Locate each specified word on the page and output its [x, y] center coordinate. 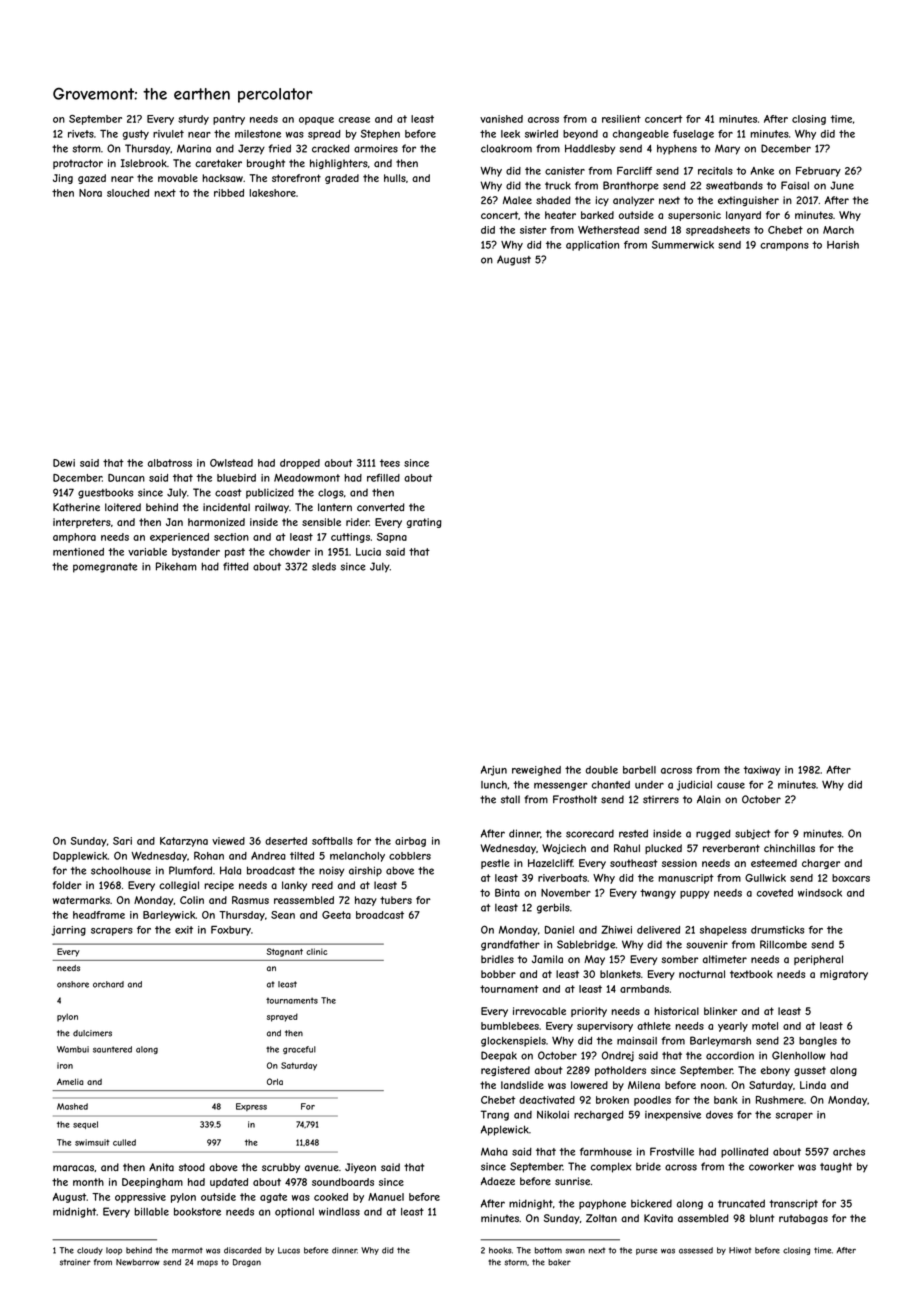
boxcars [851, 878]
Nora [90, 193]
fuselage [693, 135]
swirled [541, 134]
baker [559, 1262]
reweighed [536, 771]
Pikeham [176, 566]
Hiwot [740, 1250]
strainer [75, 1262]
